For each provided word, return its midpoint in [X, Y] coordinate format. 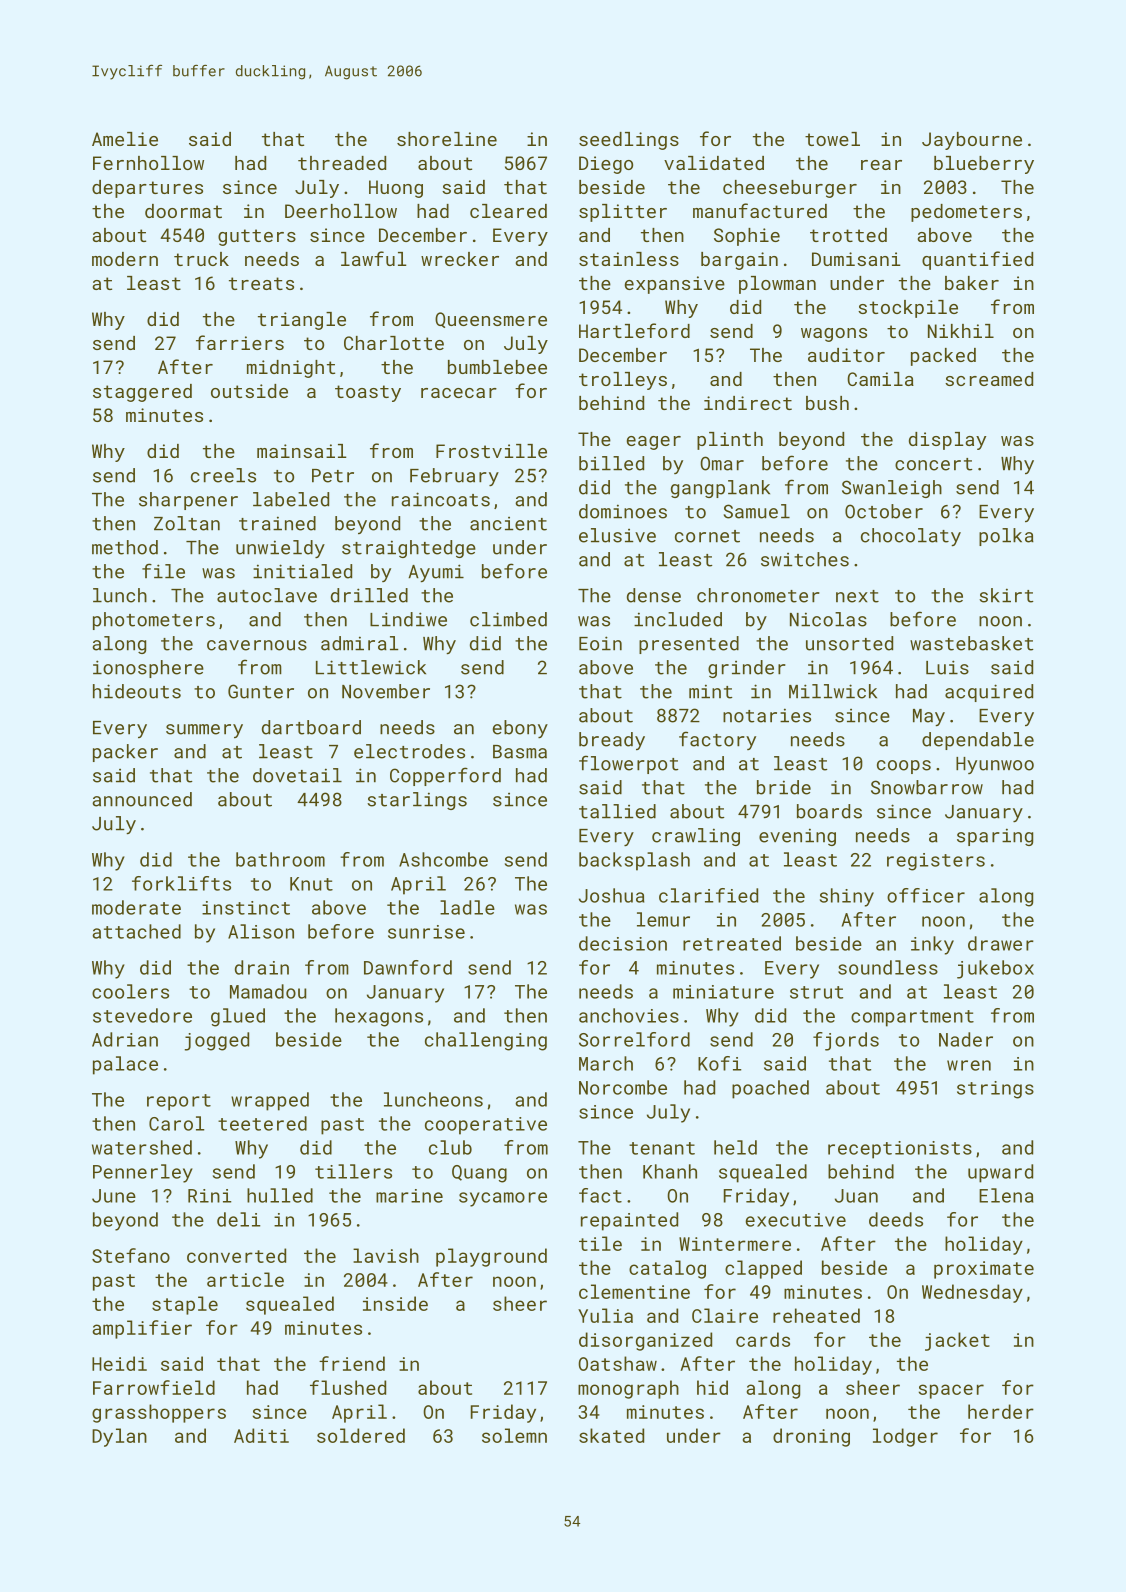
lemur [663, 919]
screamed [989, 379]
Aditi [261, 1435]
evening [797, 837]
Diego [606, 165]
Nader [966, 1039]
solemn [514, 1435]
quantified [977, 260]
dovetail [297, 775]
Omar [722, 463]
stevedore [142, 1015]
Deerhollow [341, 211]
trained [277, 523]
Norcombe [623, 1087]
